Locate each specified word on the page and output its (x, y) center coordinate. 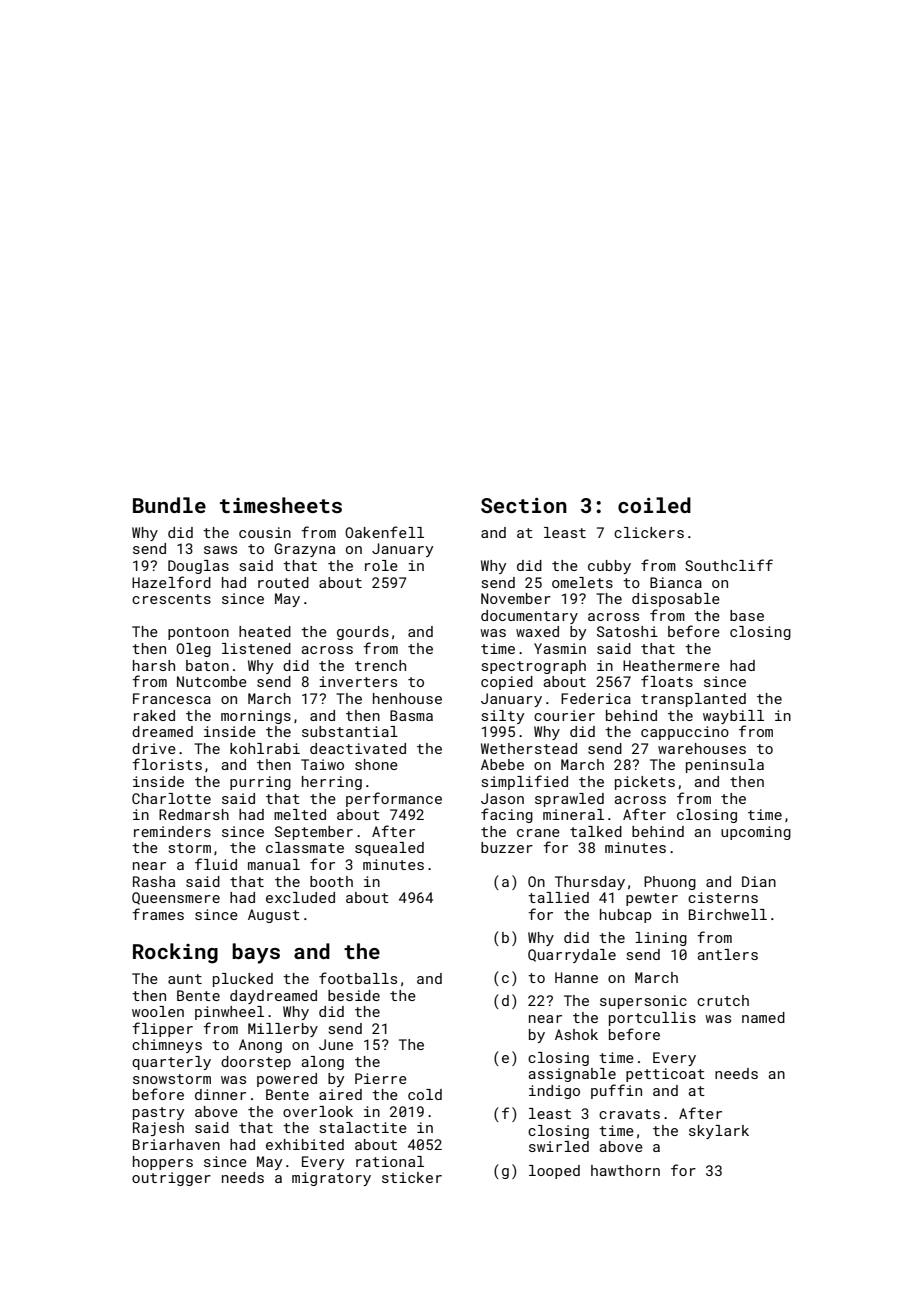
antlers (727, 954)
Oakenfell (384, 532)
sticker (412, 1177)
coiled (654, 505)
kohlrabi (265, 748)
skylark (719, 1132)
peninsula (725, 766)
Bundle (169, 505)
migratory (331, 1179)
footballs (358, 978)
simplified (524, 782)
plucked (243, 980)
